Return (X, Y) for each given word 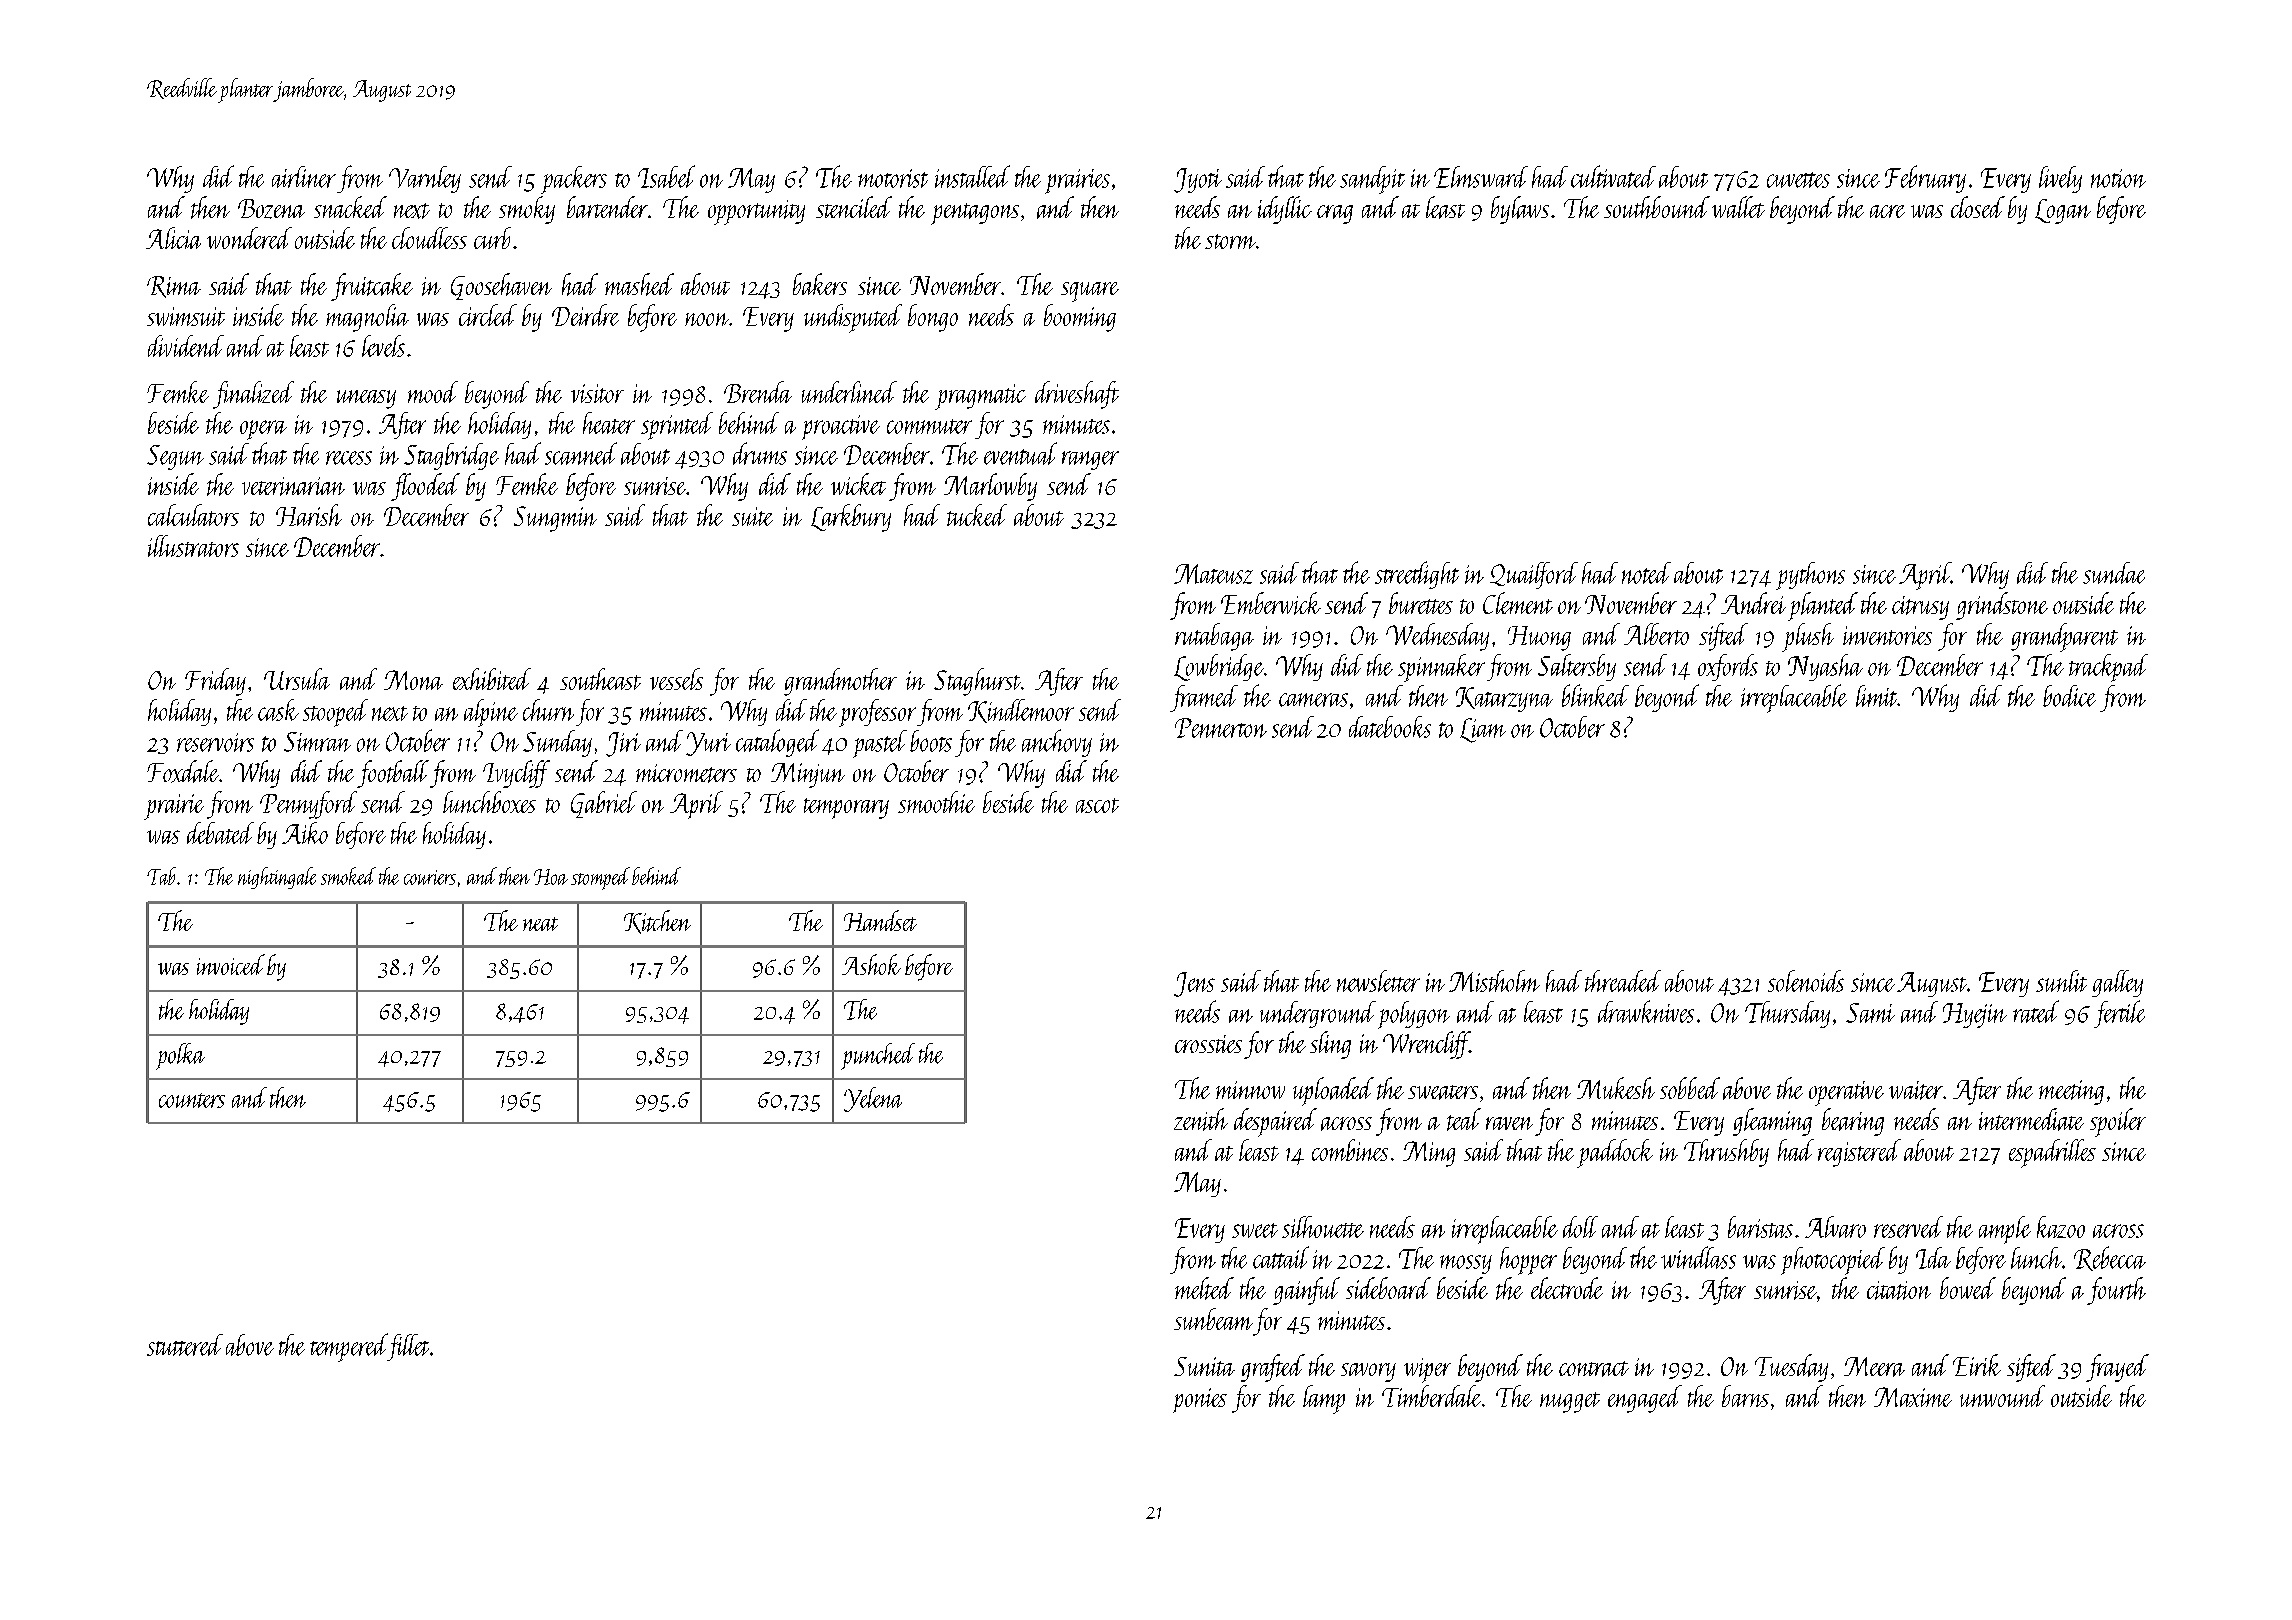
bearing (1853, 1122)
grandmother (840, 682)
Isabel (666, 176)
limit (1876, 696)
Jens (1194, 984)
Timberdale (1431, 1396)
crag (1335, 214)
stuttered (185, 1345)
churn (548, 710)
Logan (2063, 211)
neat (540, 924)
